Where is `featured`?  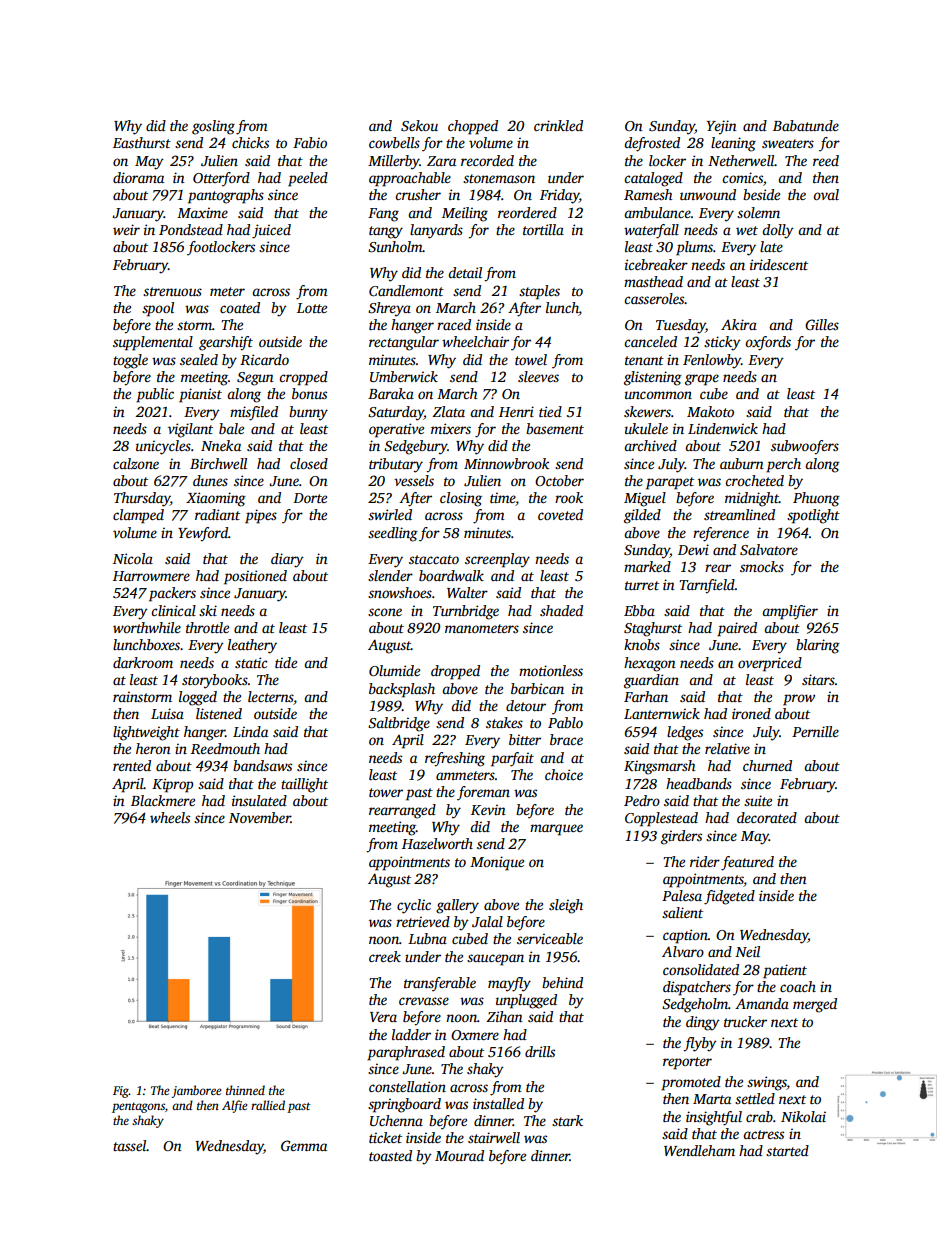 featured is located at coordinates (747, 863).
